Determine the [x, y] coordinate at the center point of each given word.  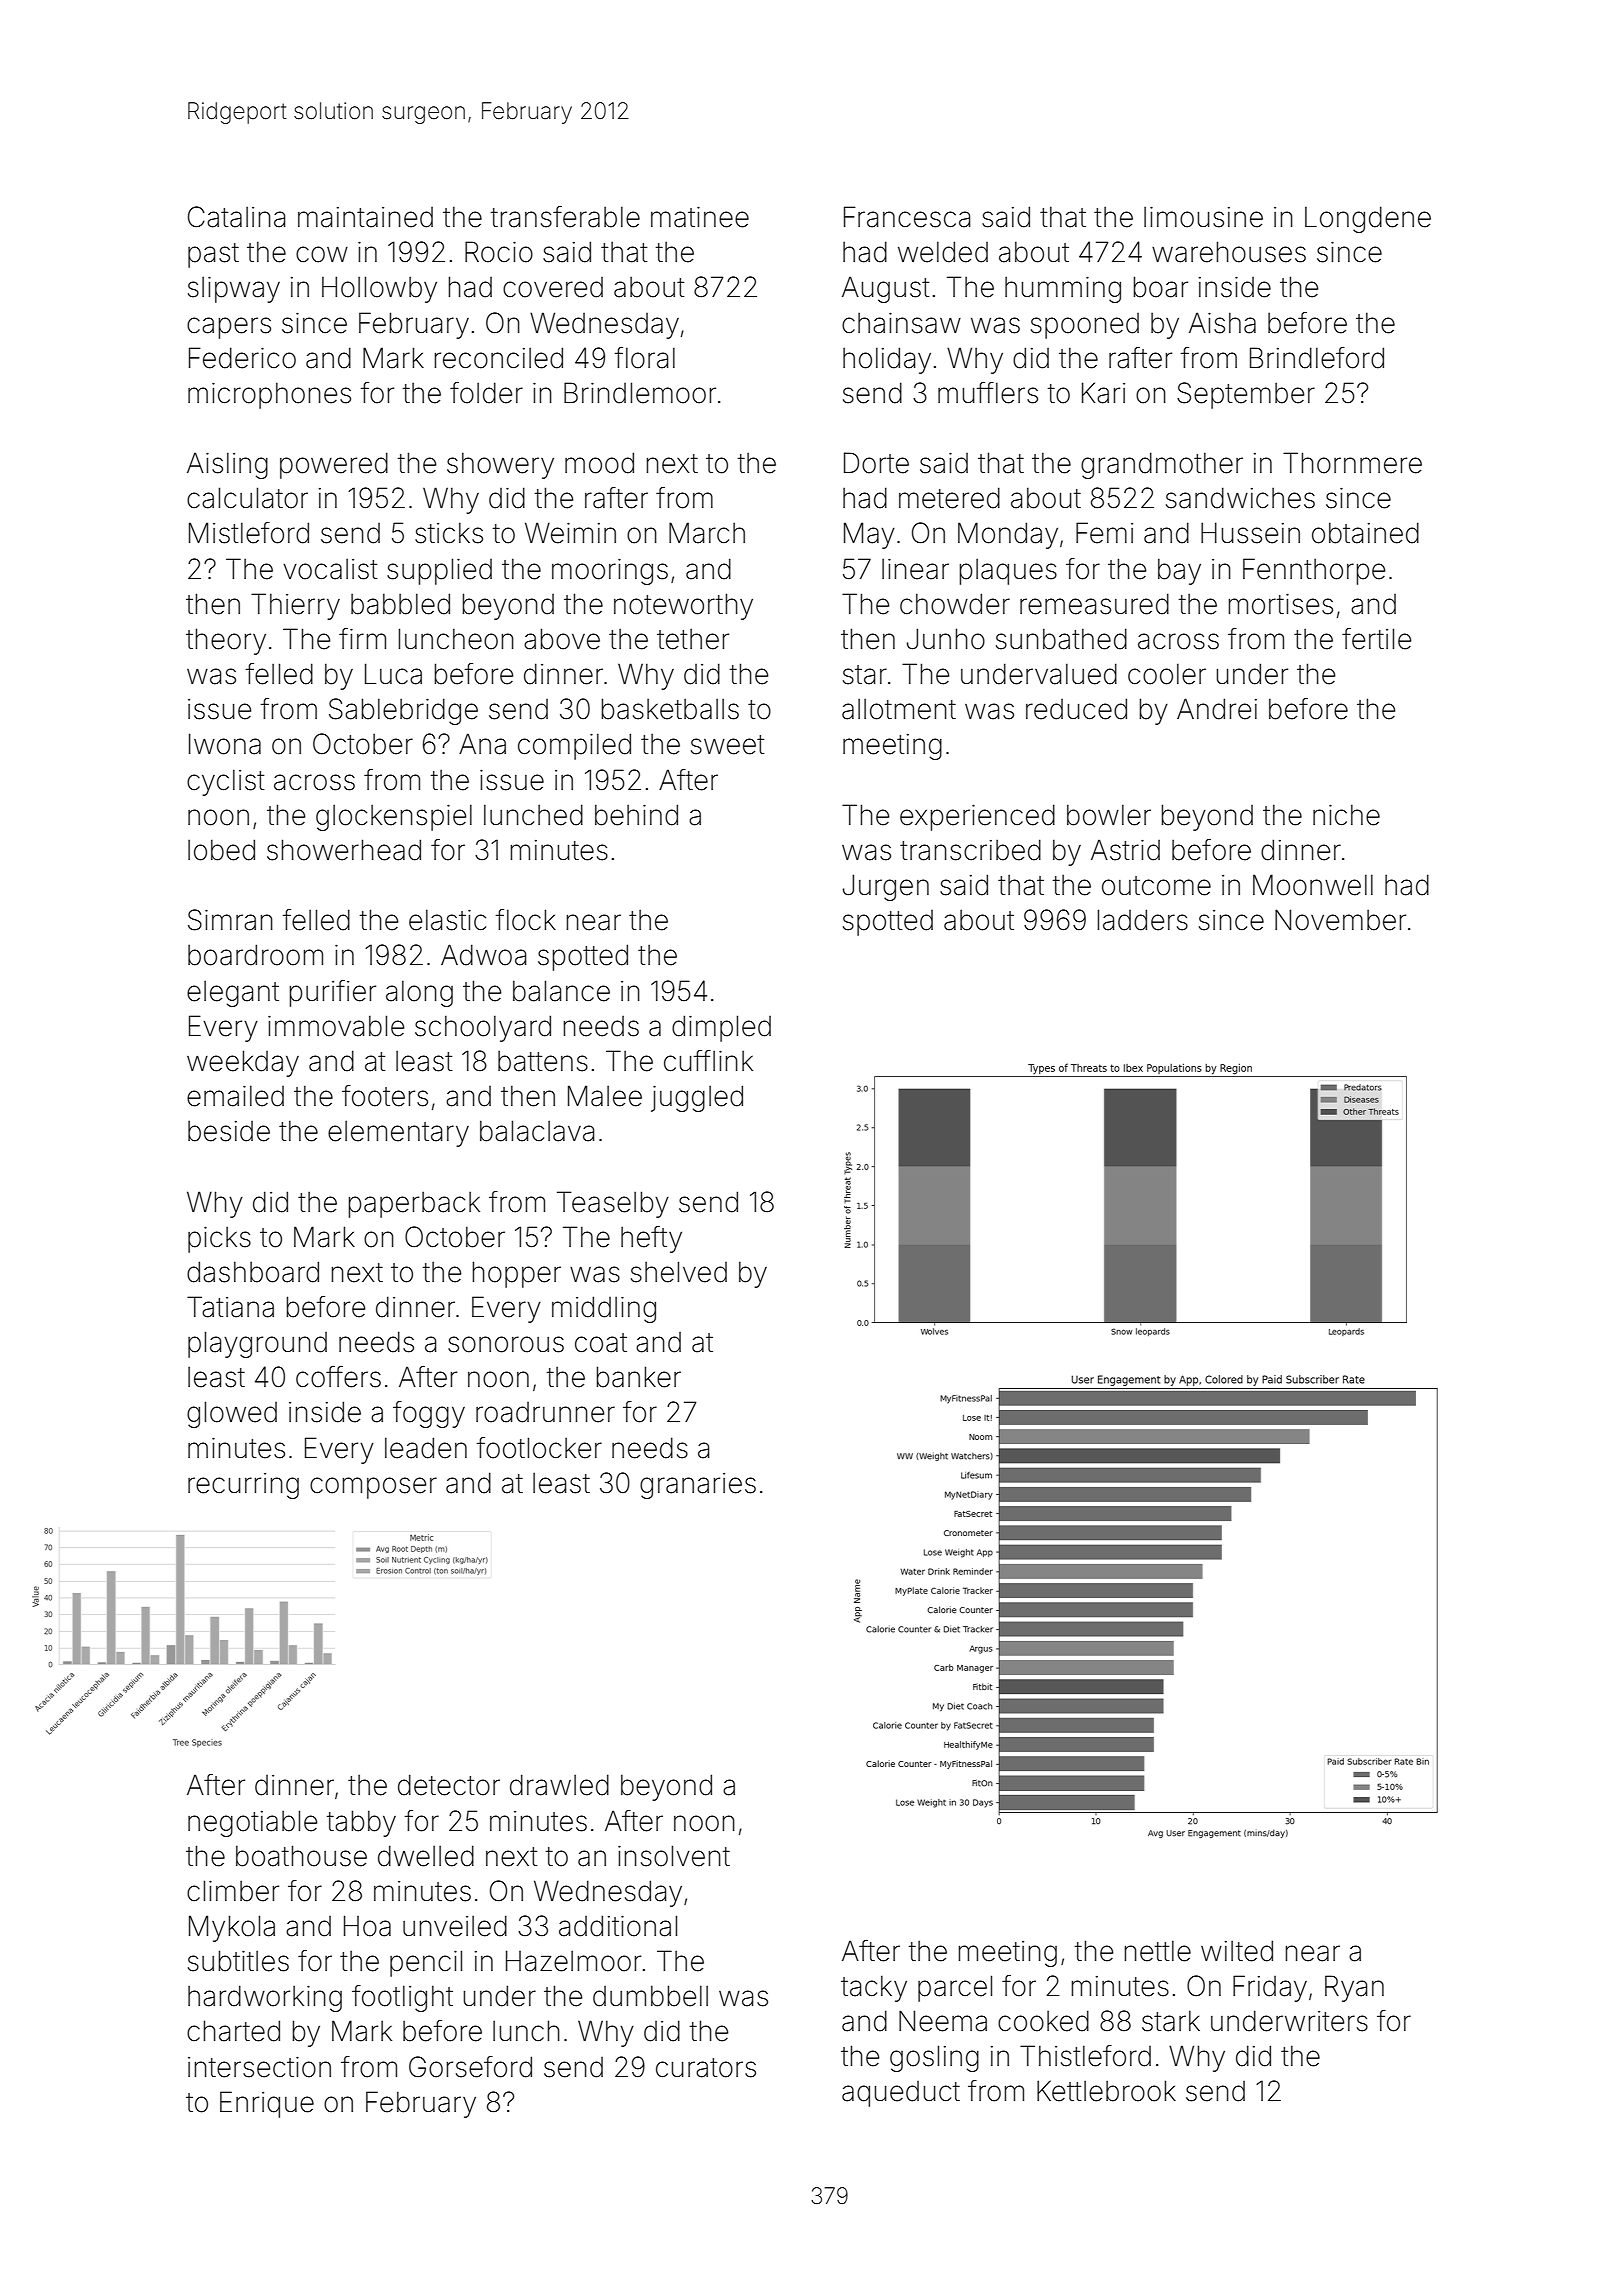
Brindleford [1317, 358]
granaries [698, 1486]
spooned [1085, 326]
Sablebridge [403, 711]
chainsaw [901, 323]
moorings [610, 572]
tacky [874, 1988]
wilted [1237, 1951]
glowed [232, 1414]
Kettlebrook [1106, 2091]
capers [229, 328]
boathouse [301, 1856]
